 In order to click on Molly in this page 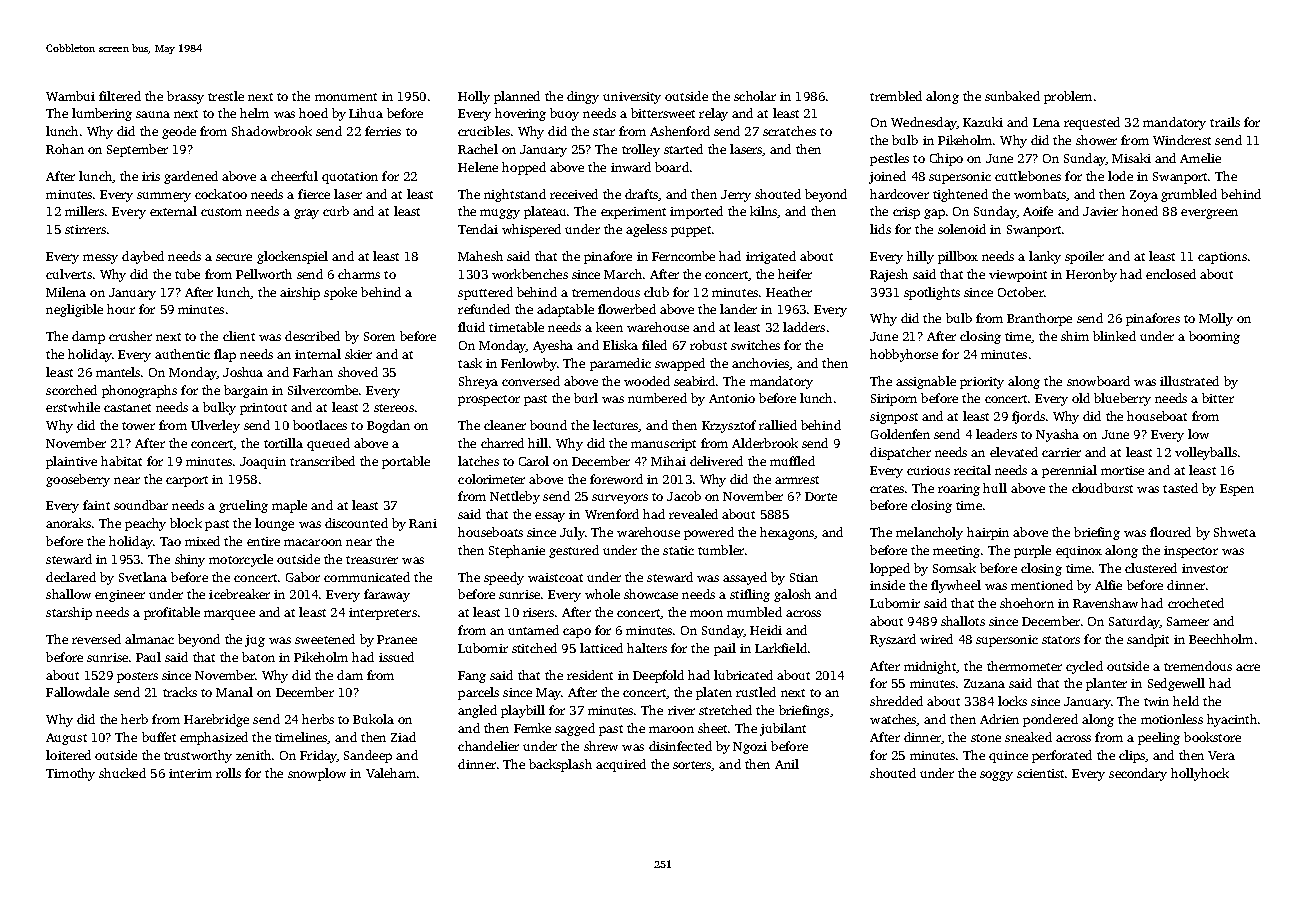, I will do `click(1216, 319)`.
